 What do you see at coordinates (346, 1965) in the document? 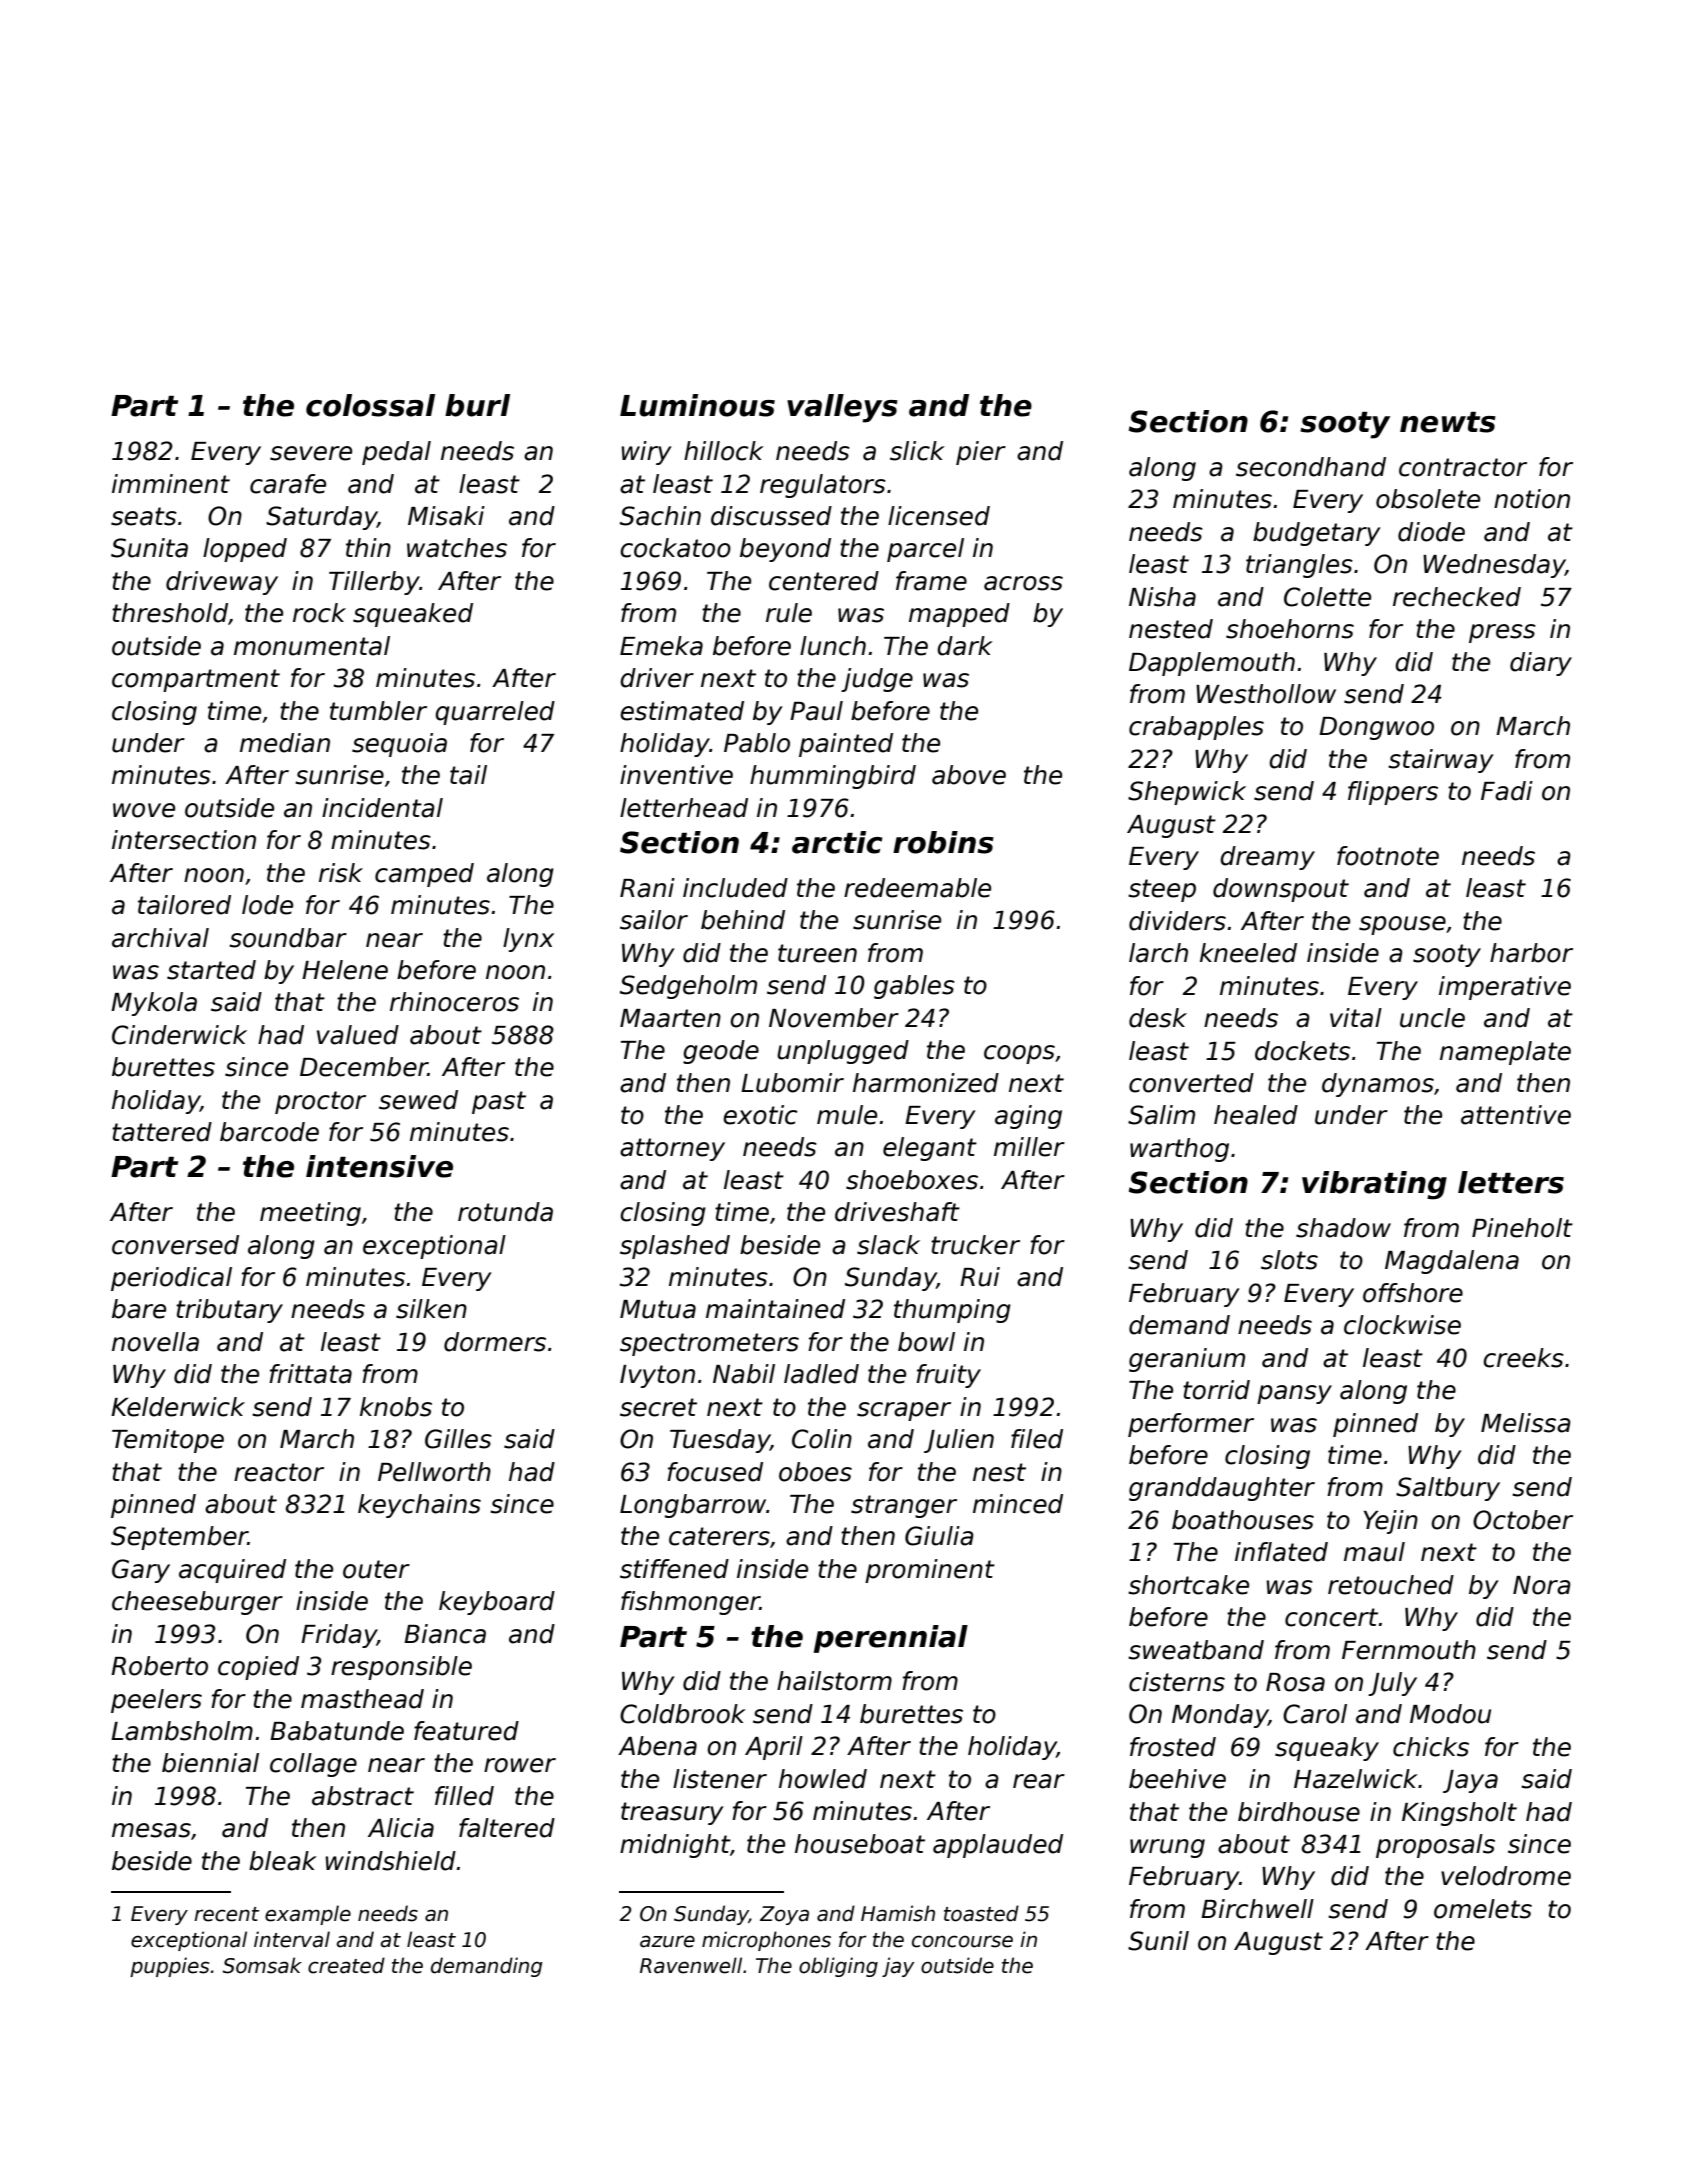
I see `created` at bounding box center [346, 1965].
